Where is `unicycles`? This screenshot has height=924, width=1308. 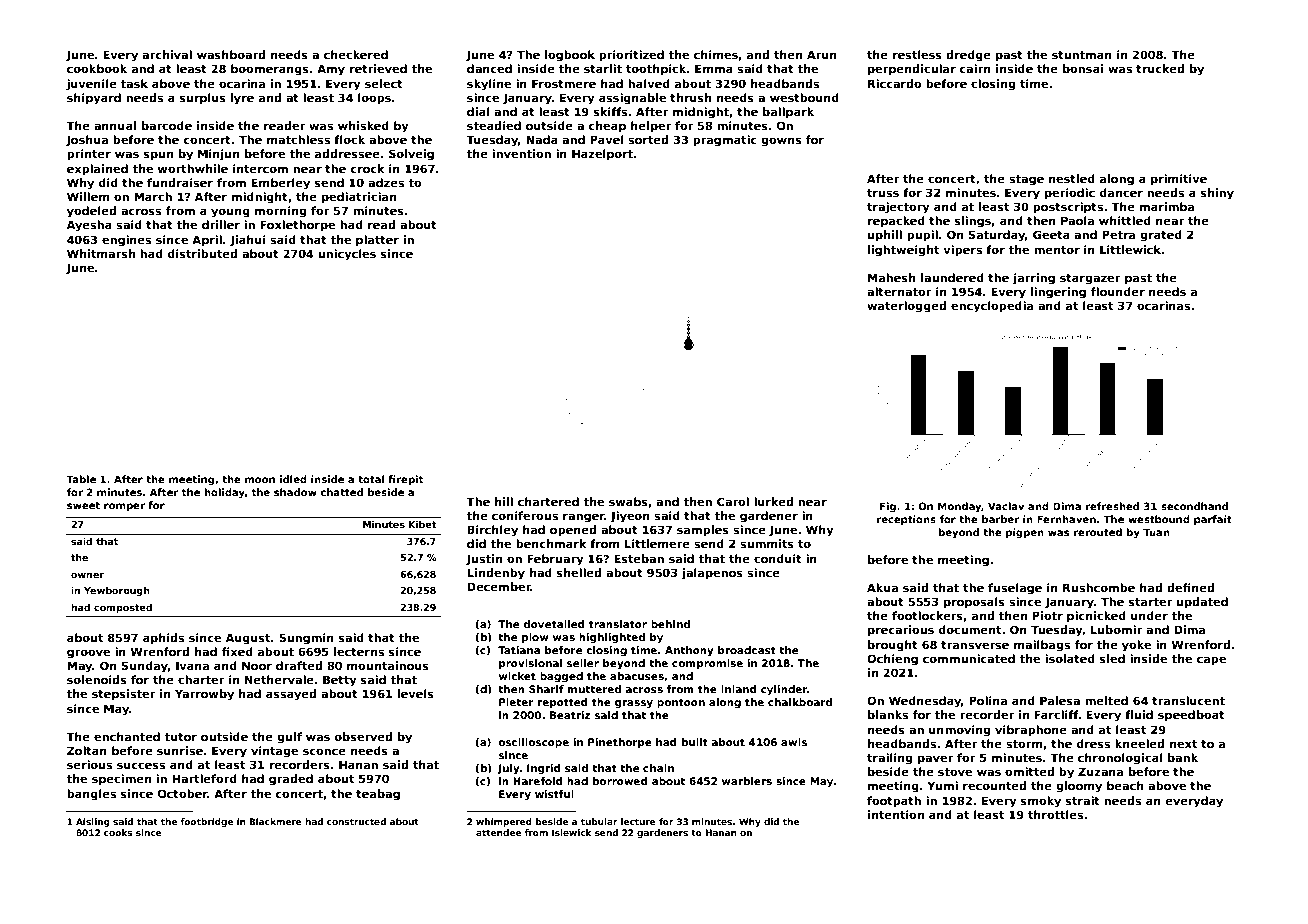 unicycles is located at coordinates (347, 255).
